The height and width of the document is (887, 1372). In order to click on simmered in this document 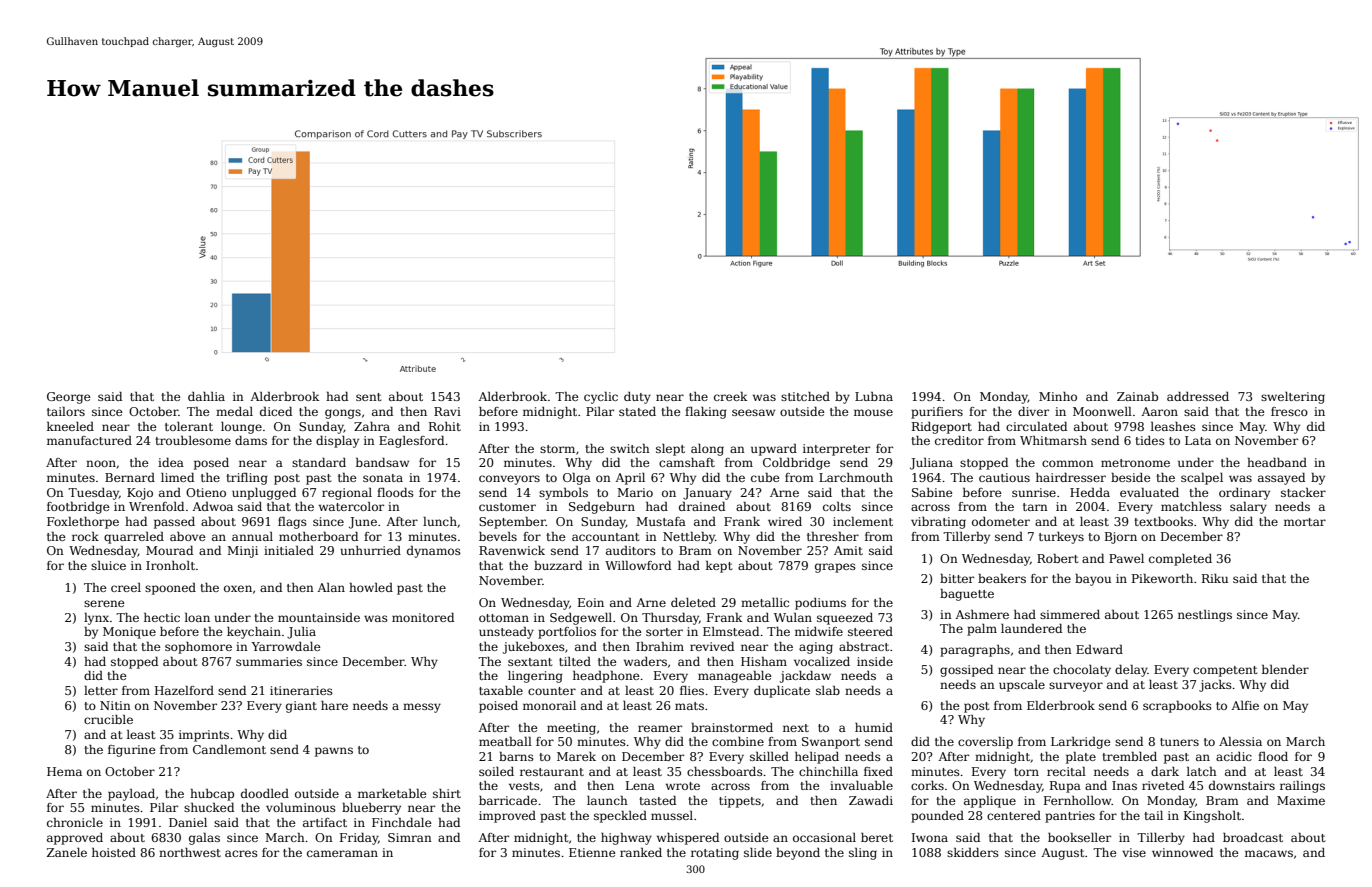, I will do `click(1070, 614)`.
